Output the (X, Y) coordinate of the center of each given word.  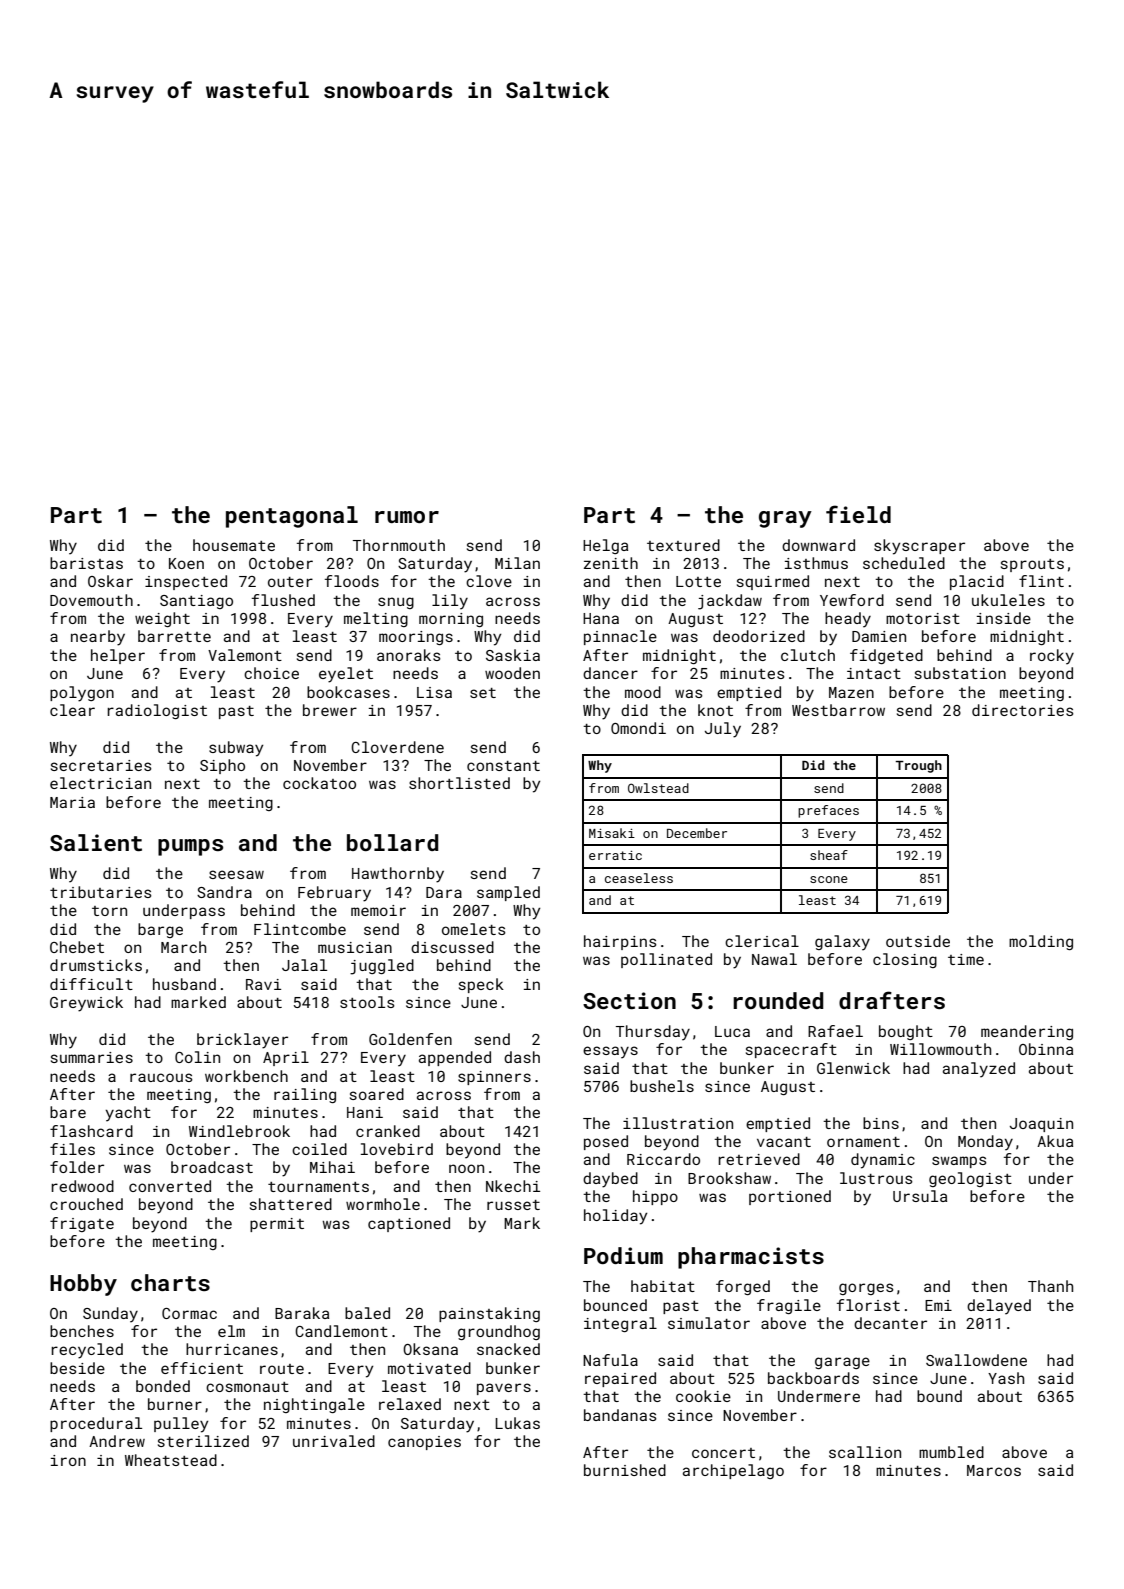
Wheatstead (171, 1460)
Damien (879, 636)
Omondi (638, 728)
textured (683, 545)
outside (918, 941)
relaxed (410, 1404)
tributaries (101, 892)
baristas (86, 563)
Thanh (1050, 1286)
